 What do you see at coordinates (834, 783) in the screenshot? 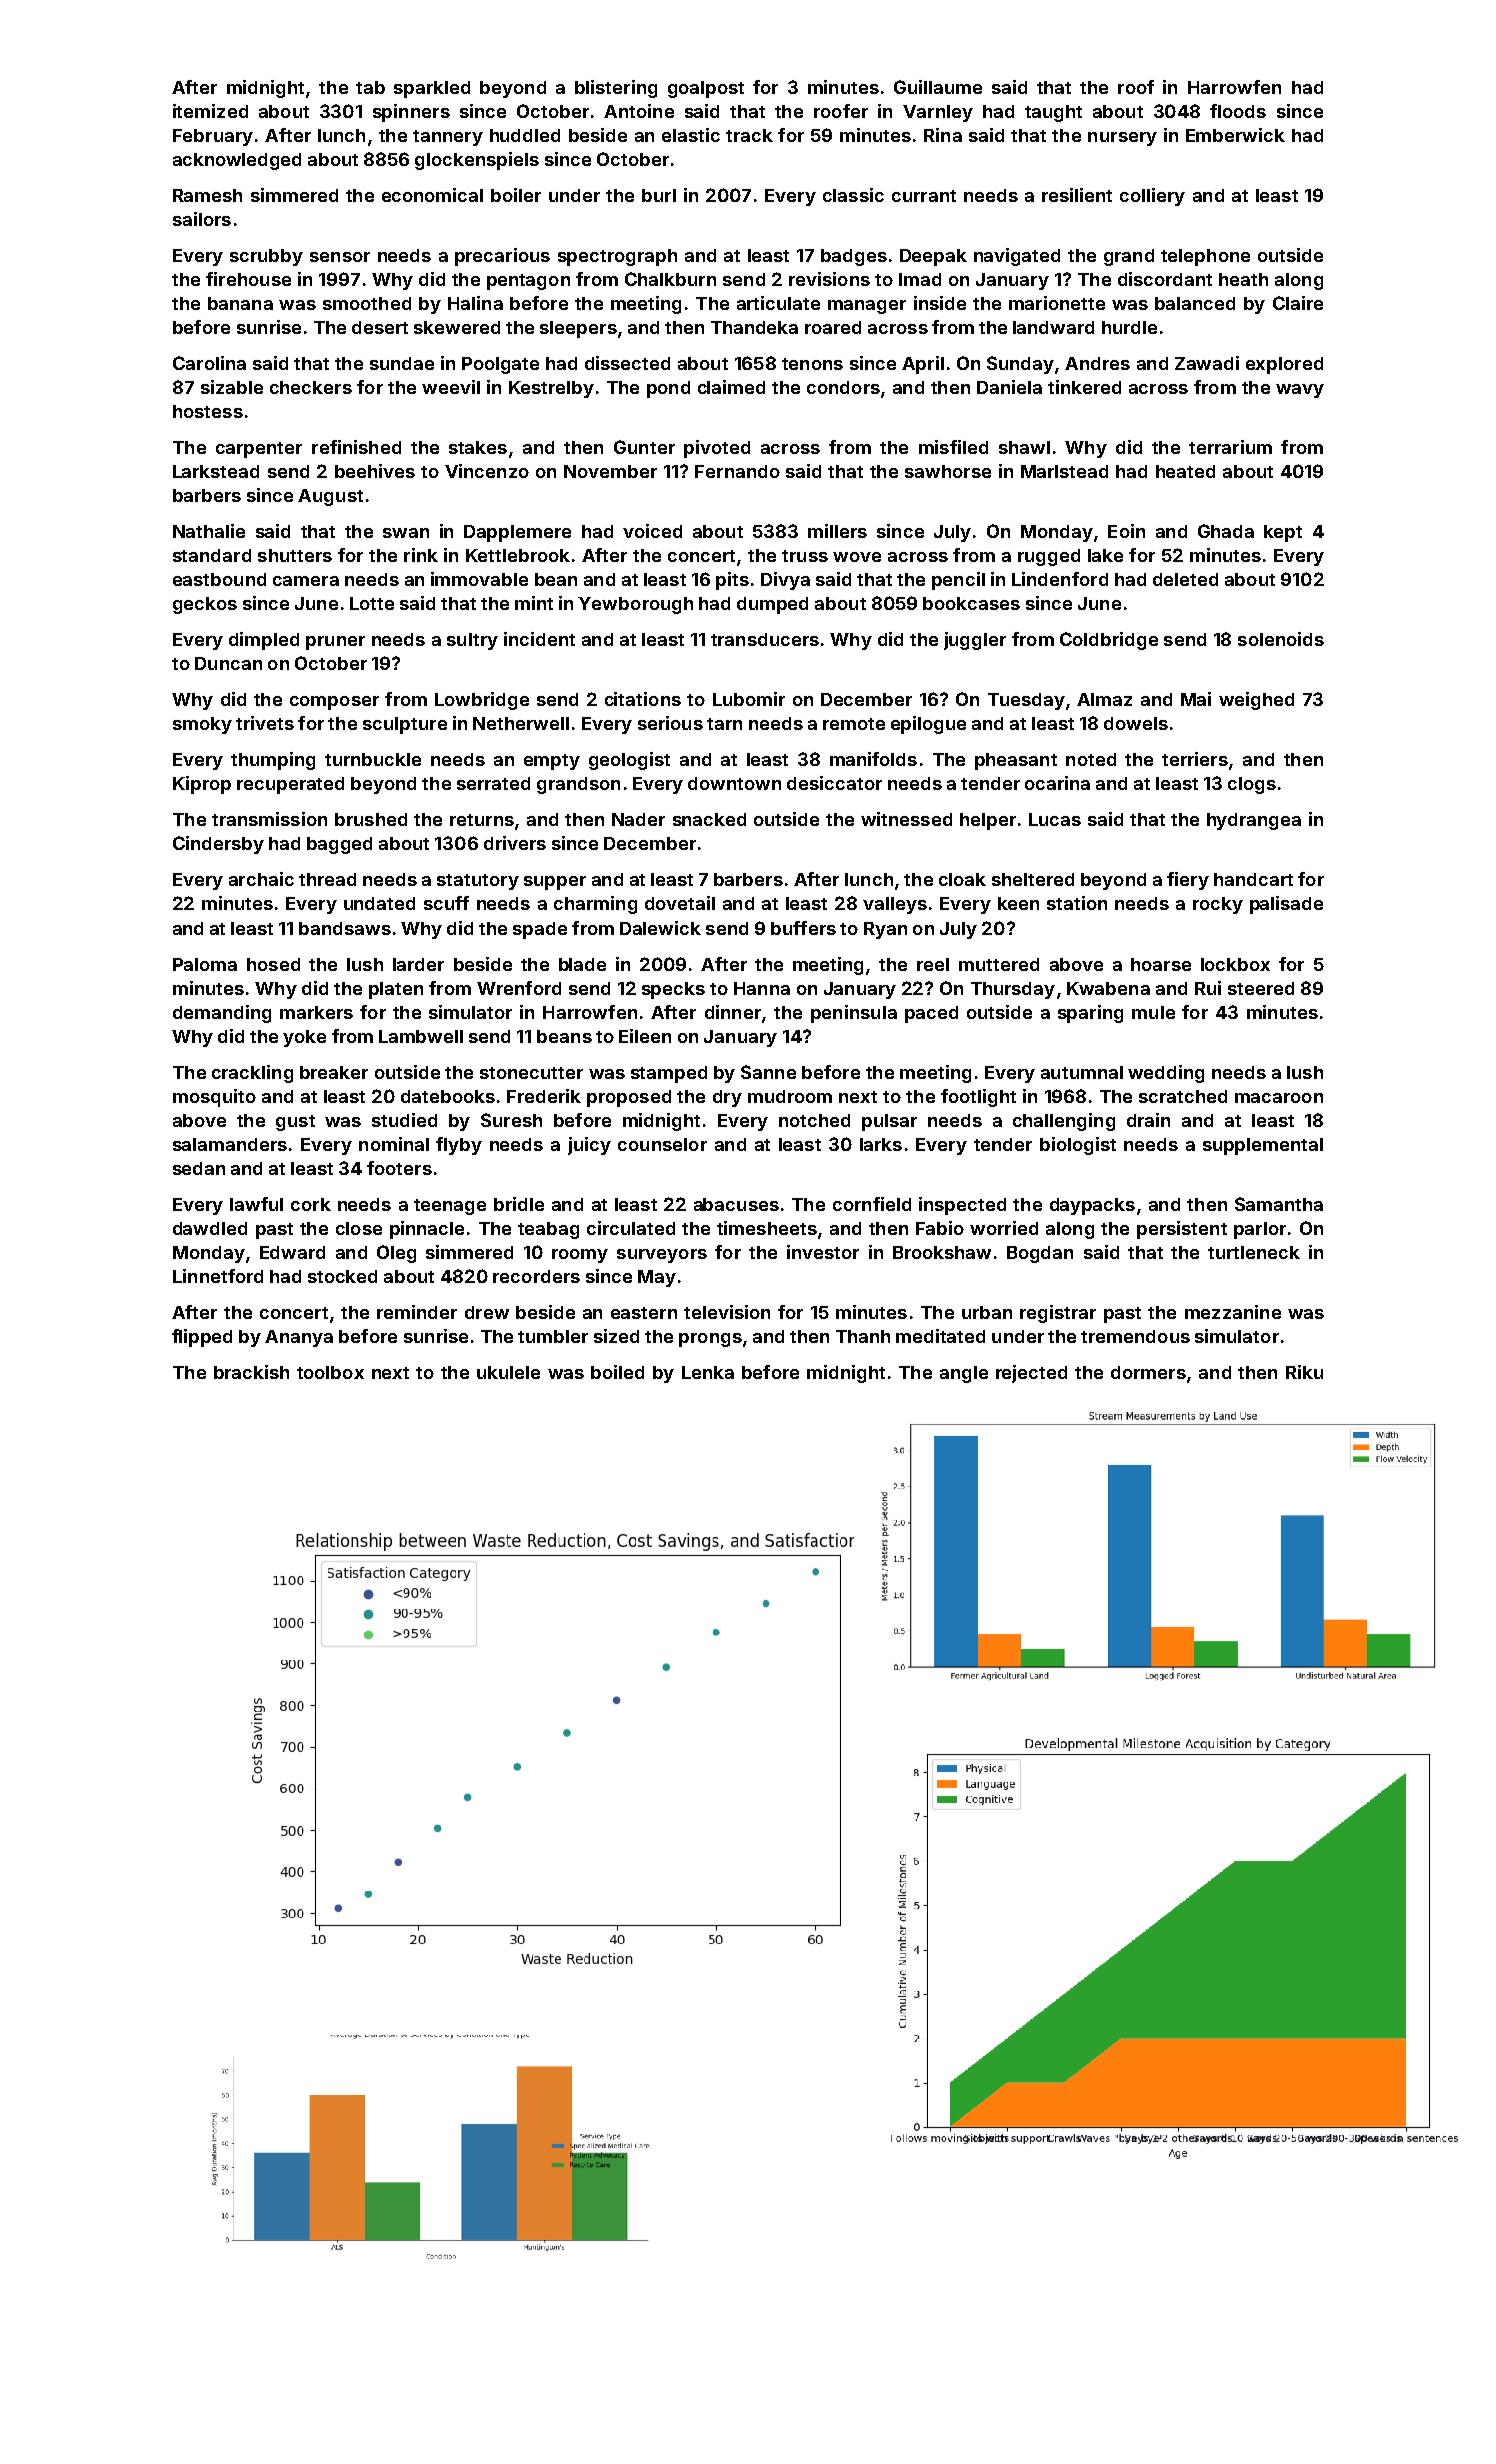
I see `desiccator` at bounding box center [834, 783].
